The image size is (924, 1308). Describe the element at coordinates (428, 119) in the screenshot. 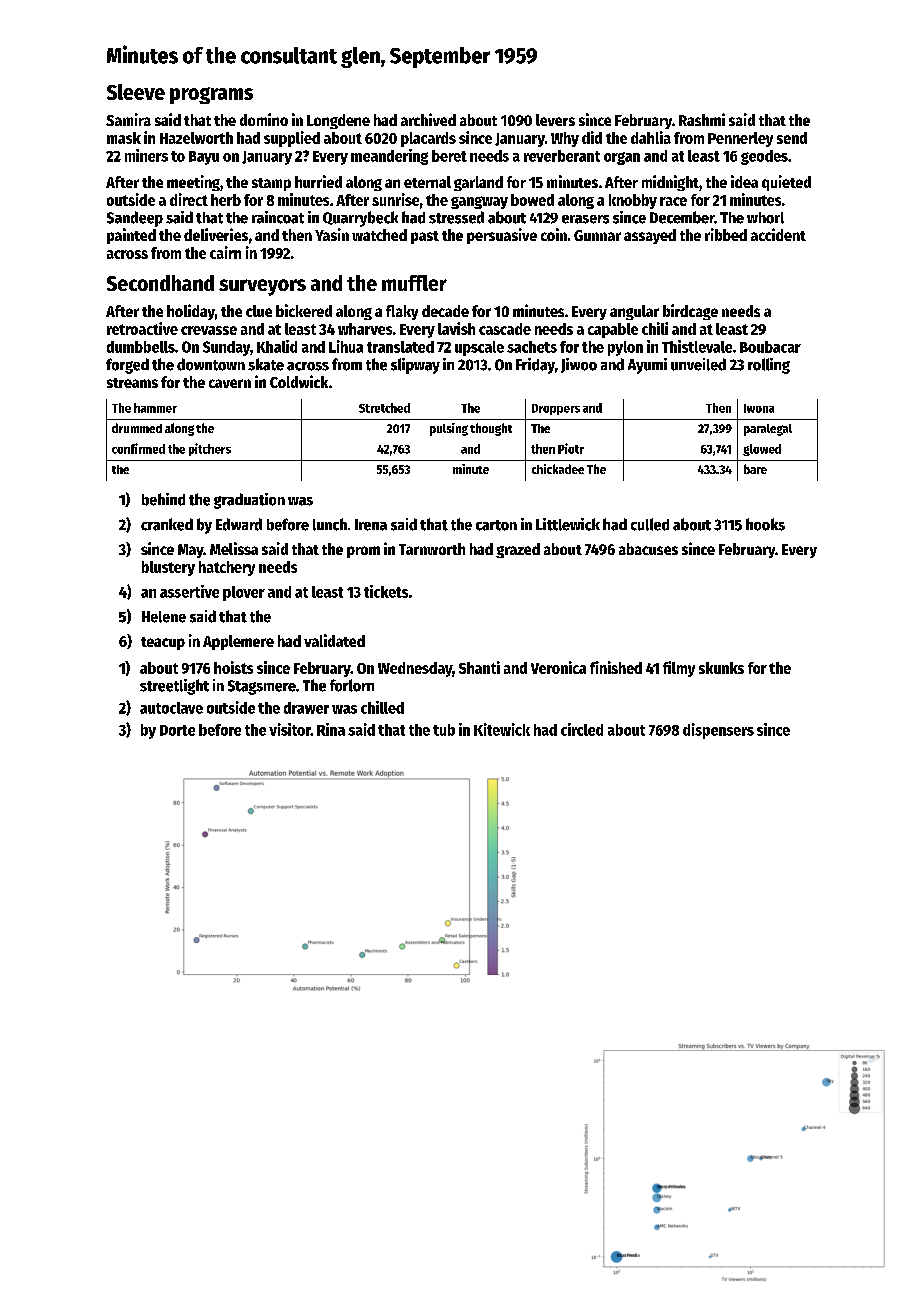

I see `archived` at that location.
